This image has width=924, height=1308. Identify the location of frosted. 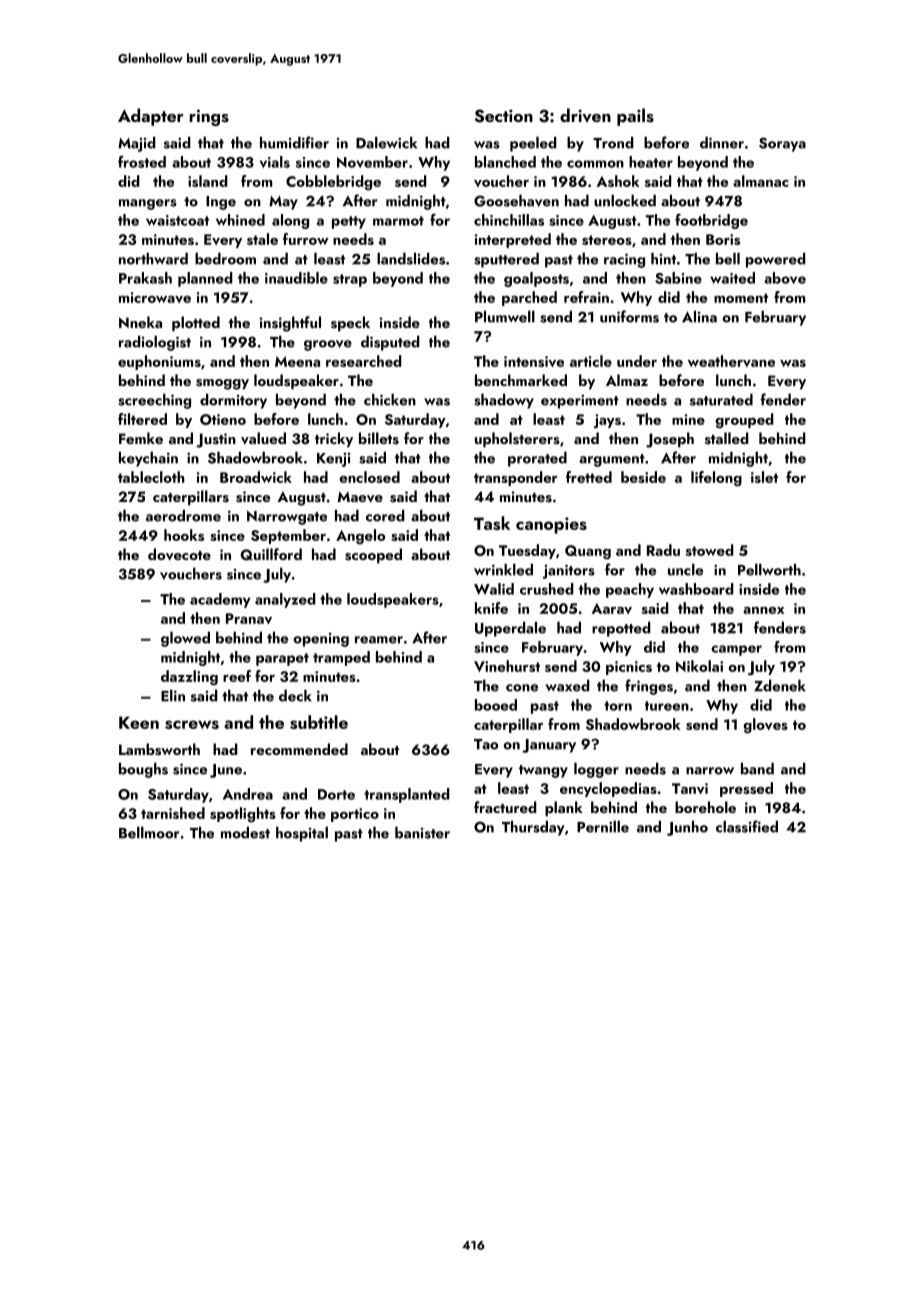
(142, 162).
